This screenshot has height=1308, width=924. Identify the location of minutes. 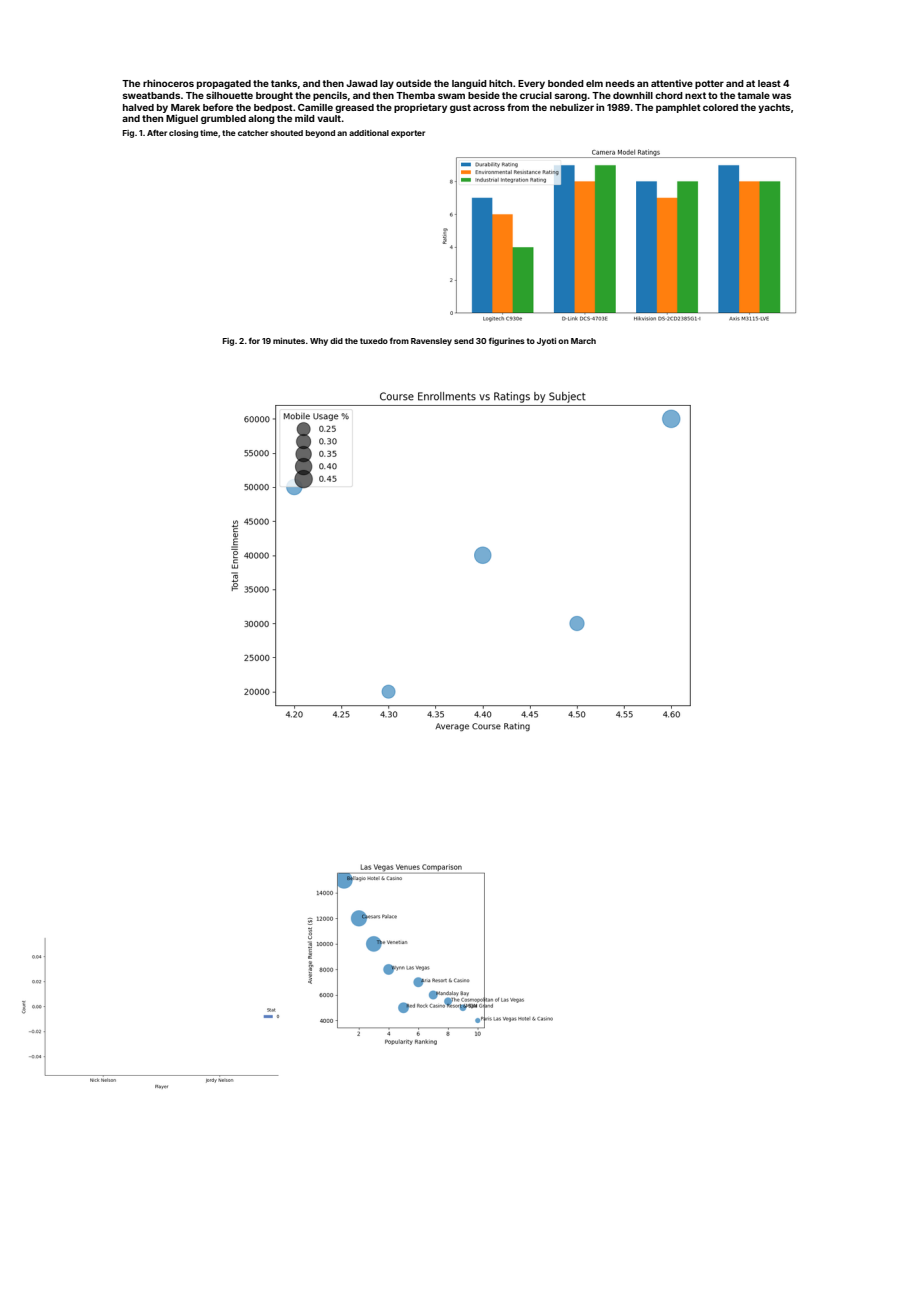
(289, 341).
